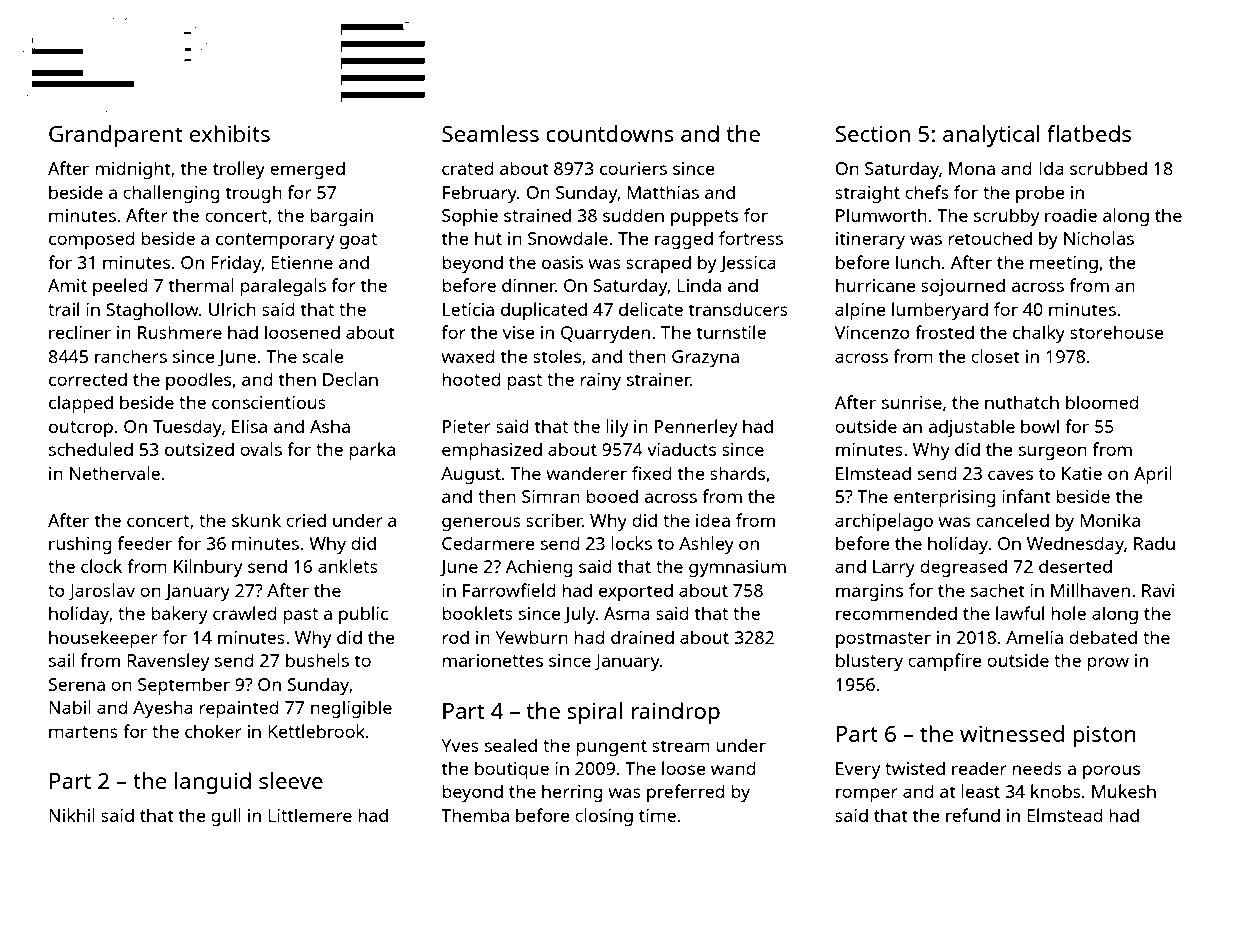 This screenshot has height=952, width=1233. What do you see at coordinates (92, 240) in the screenshot?
I see `composed` at bounding box center [92, 240].
